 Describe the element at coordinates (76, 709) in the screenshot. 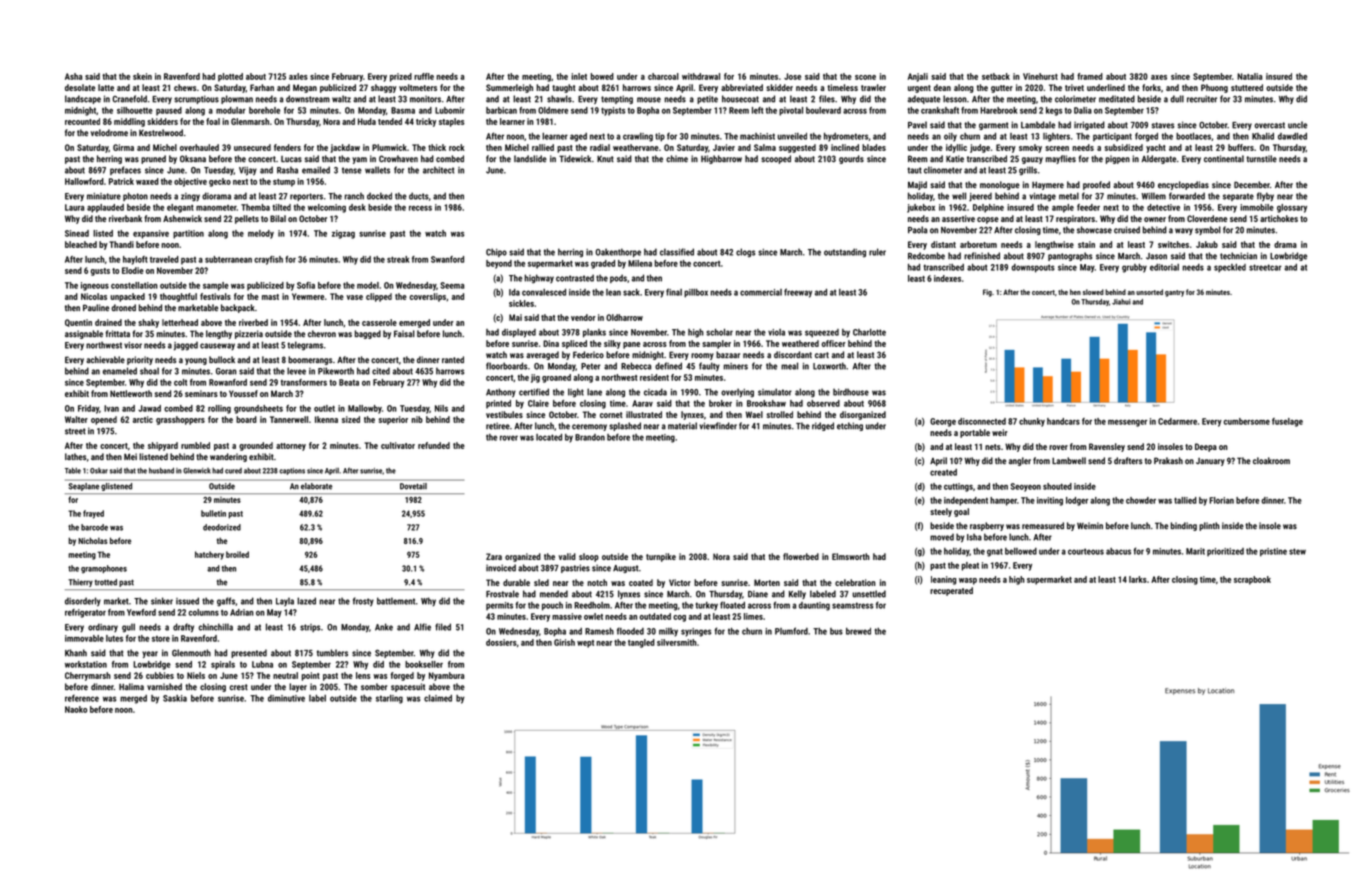

I see `Naoko` at that location.
